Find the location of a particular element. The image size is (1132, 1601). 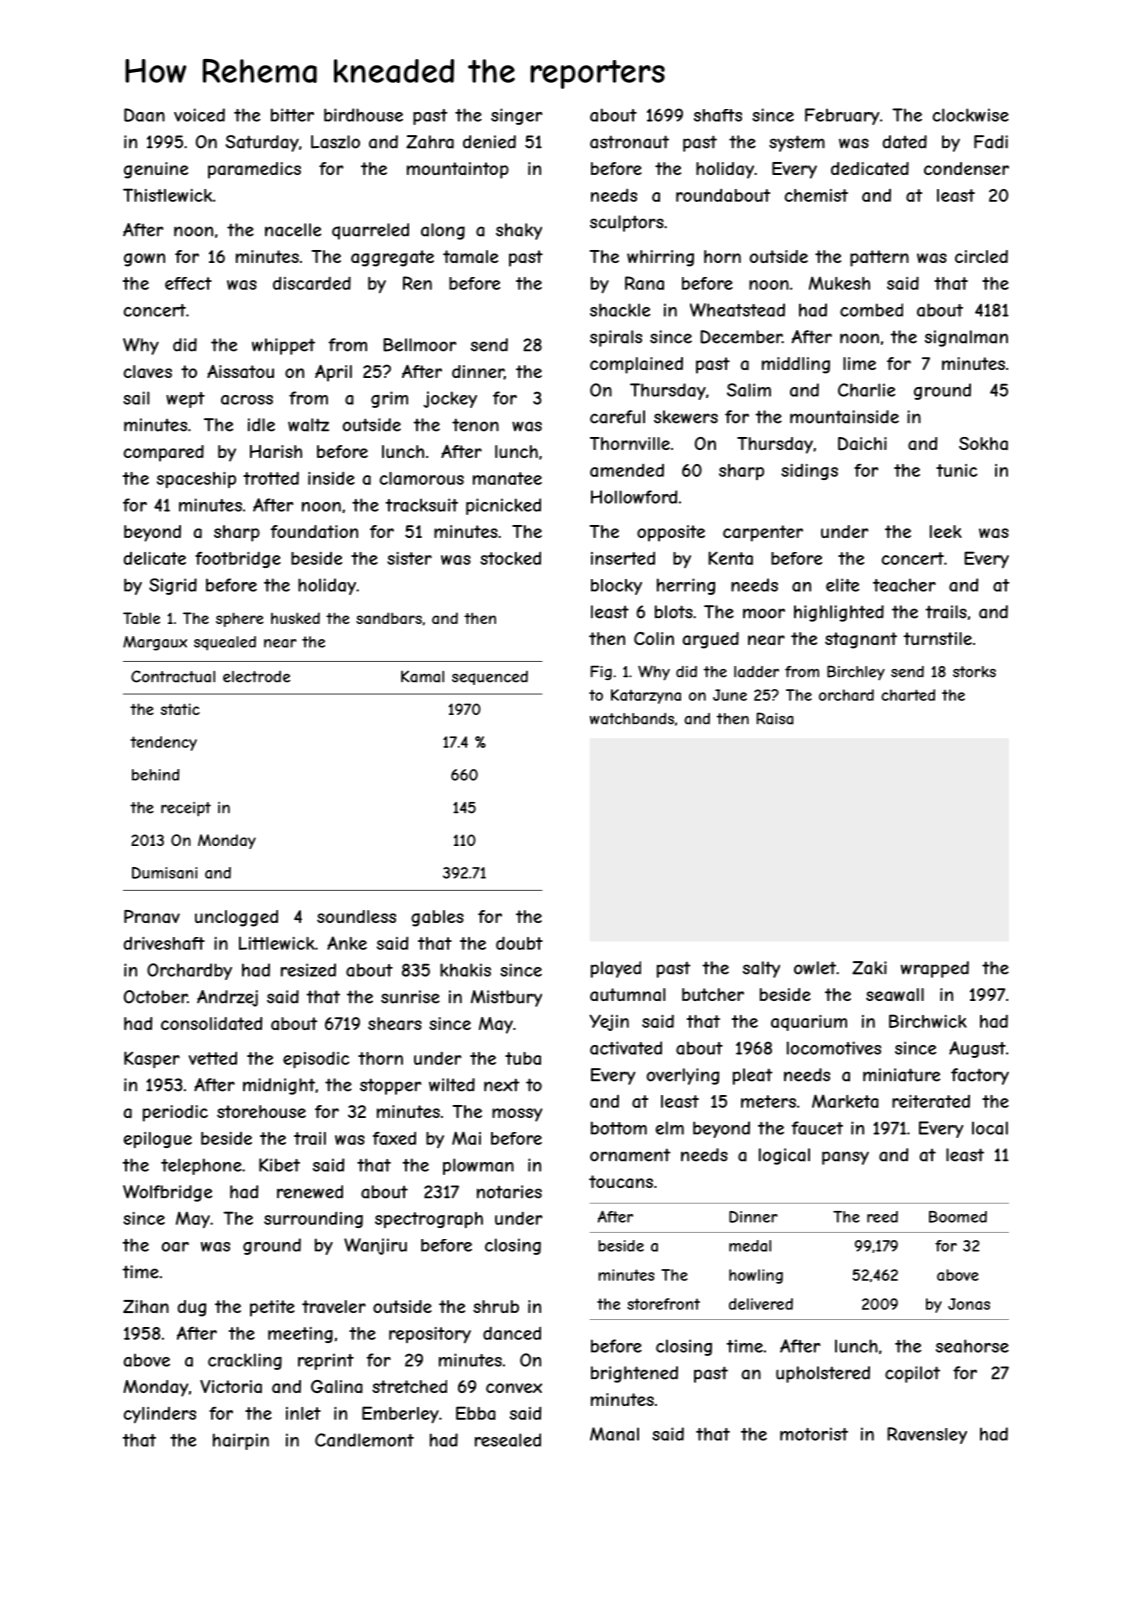

Ebba is located at coordinates (476, 1413).
